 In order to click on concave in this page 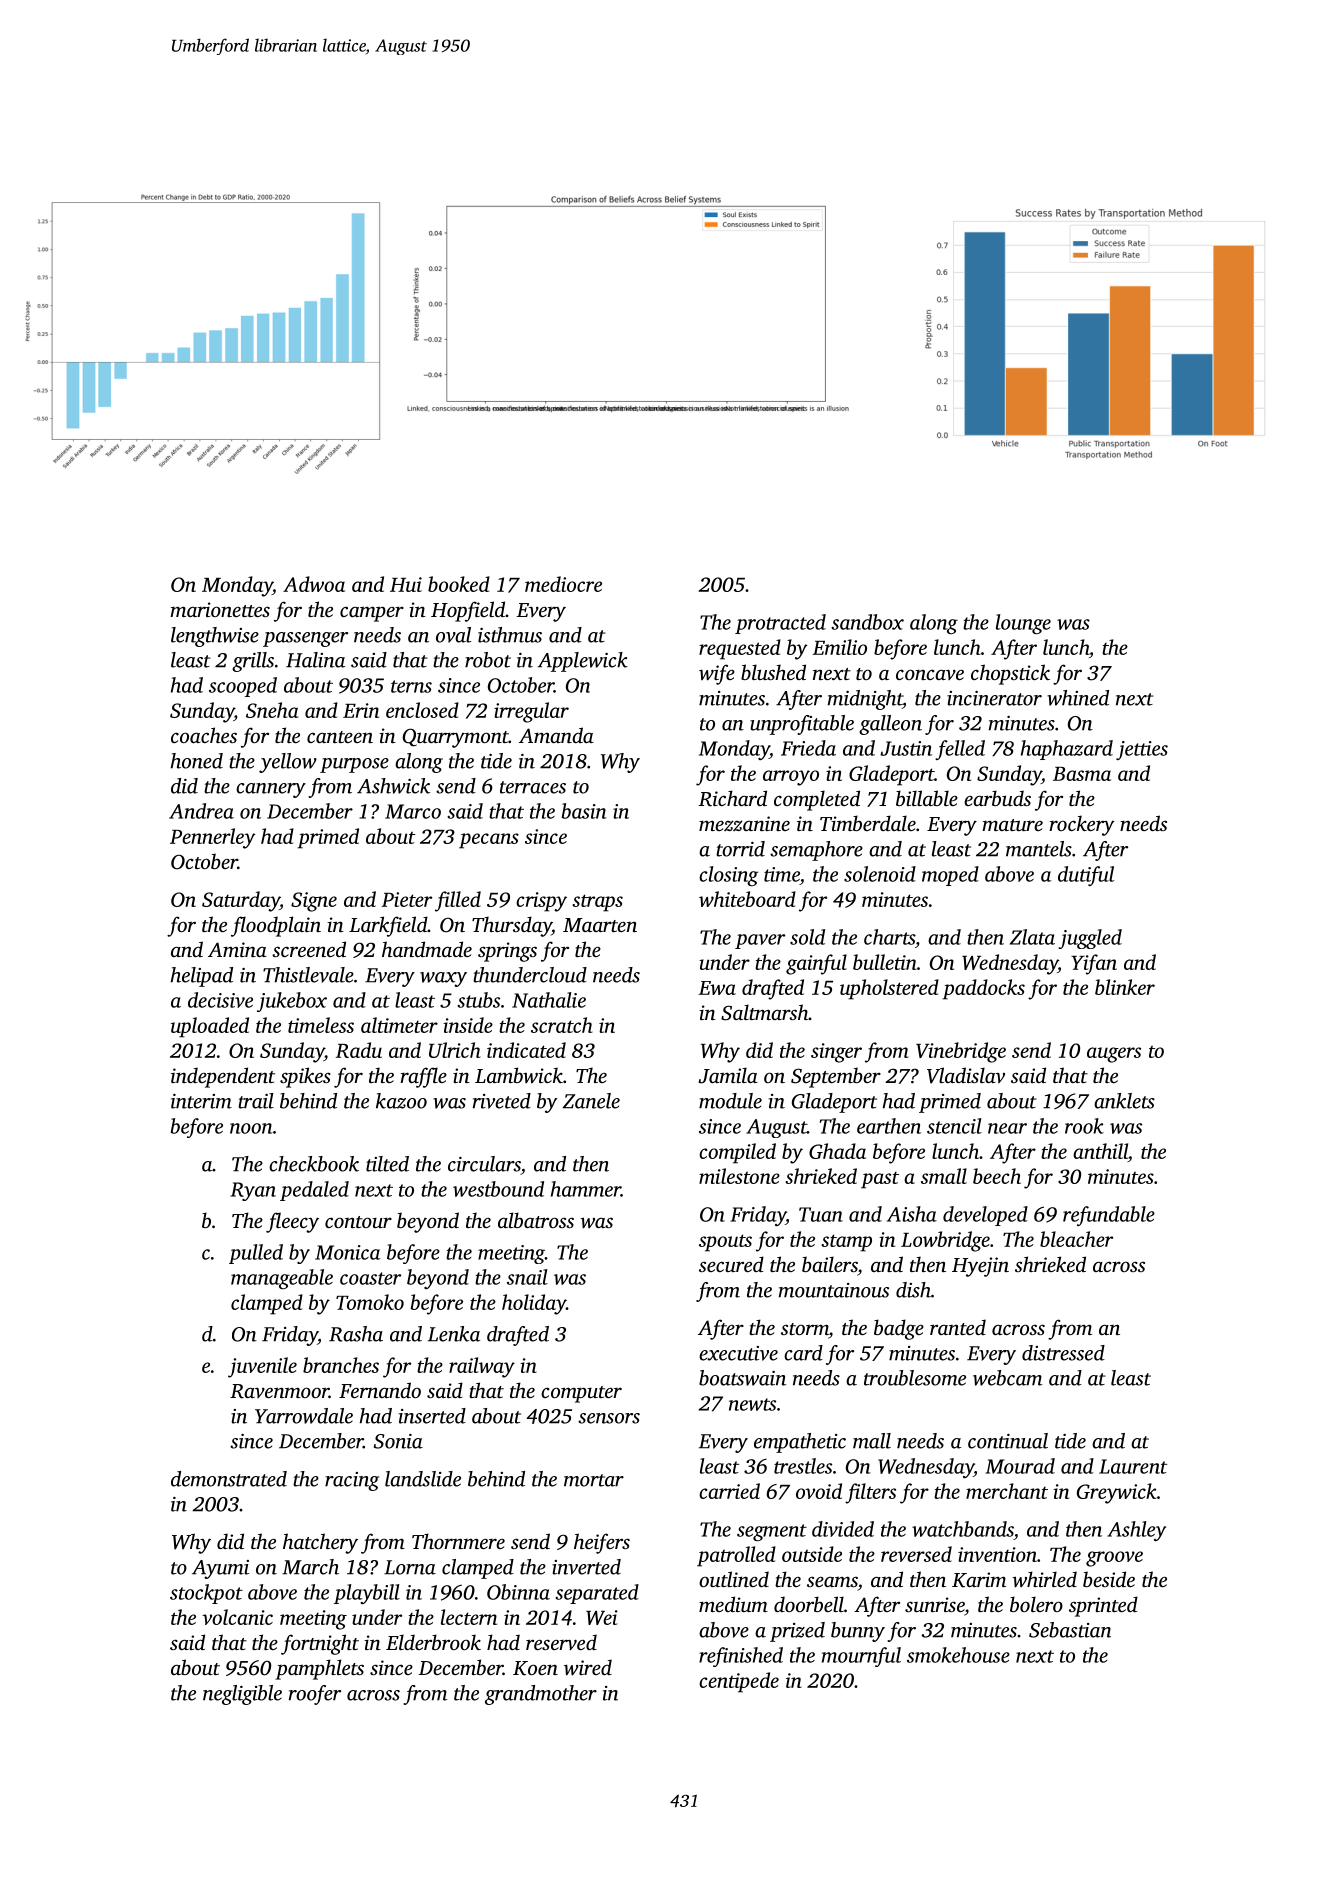, I will do `click(930, 674)`.
